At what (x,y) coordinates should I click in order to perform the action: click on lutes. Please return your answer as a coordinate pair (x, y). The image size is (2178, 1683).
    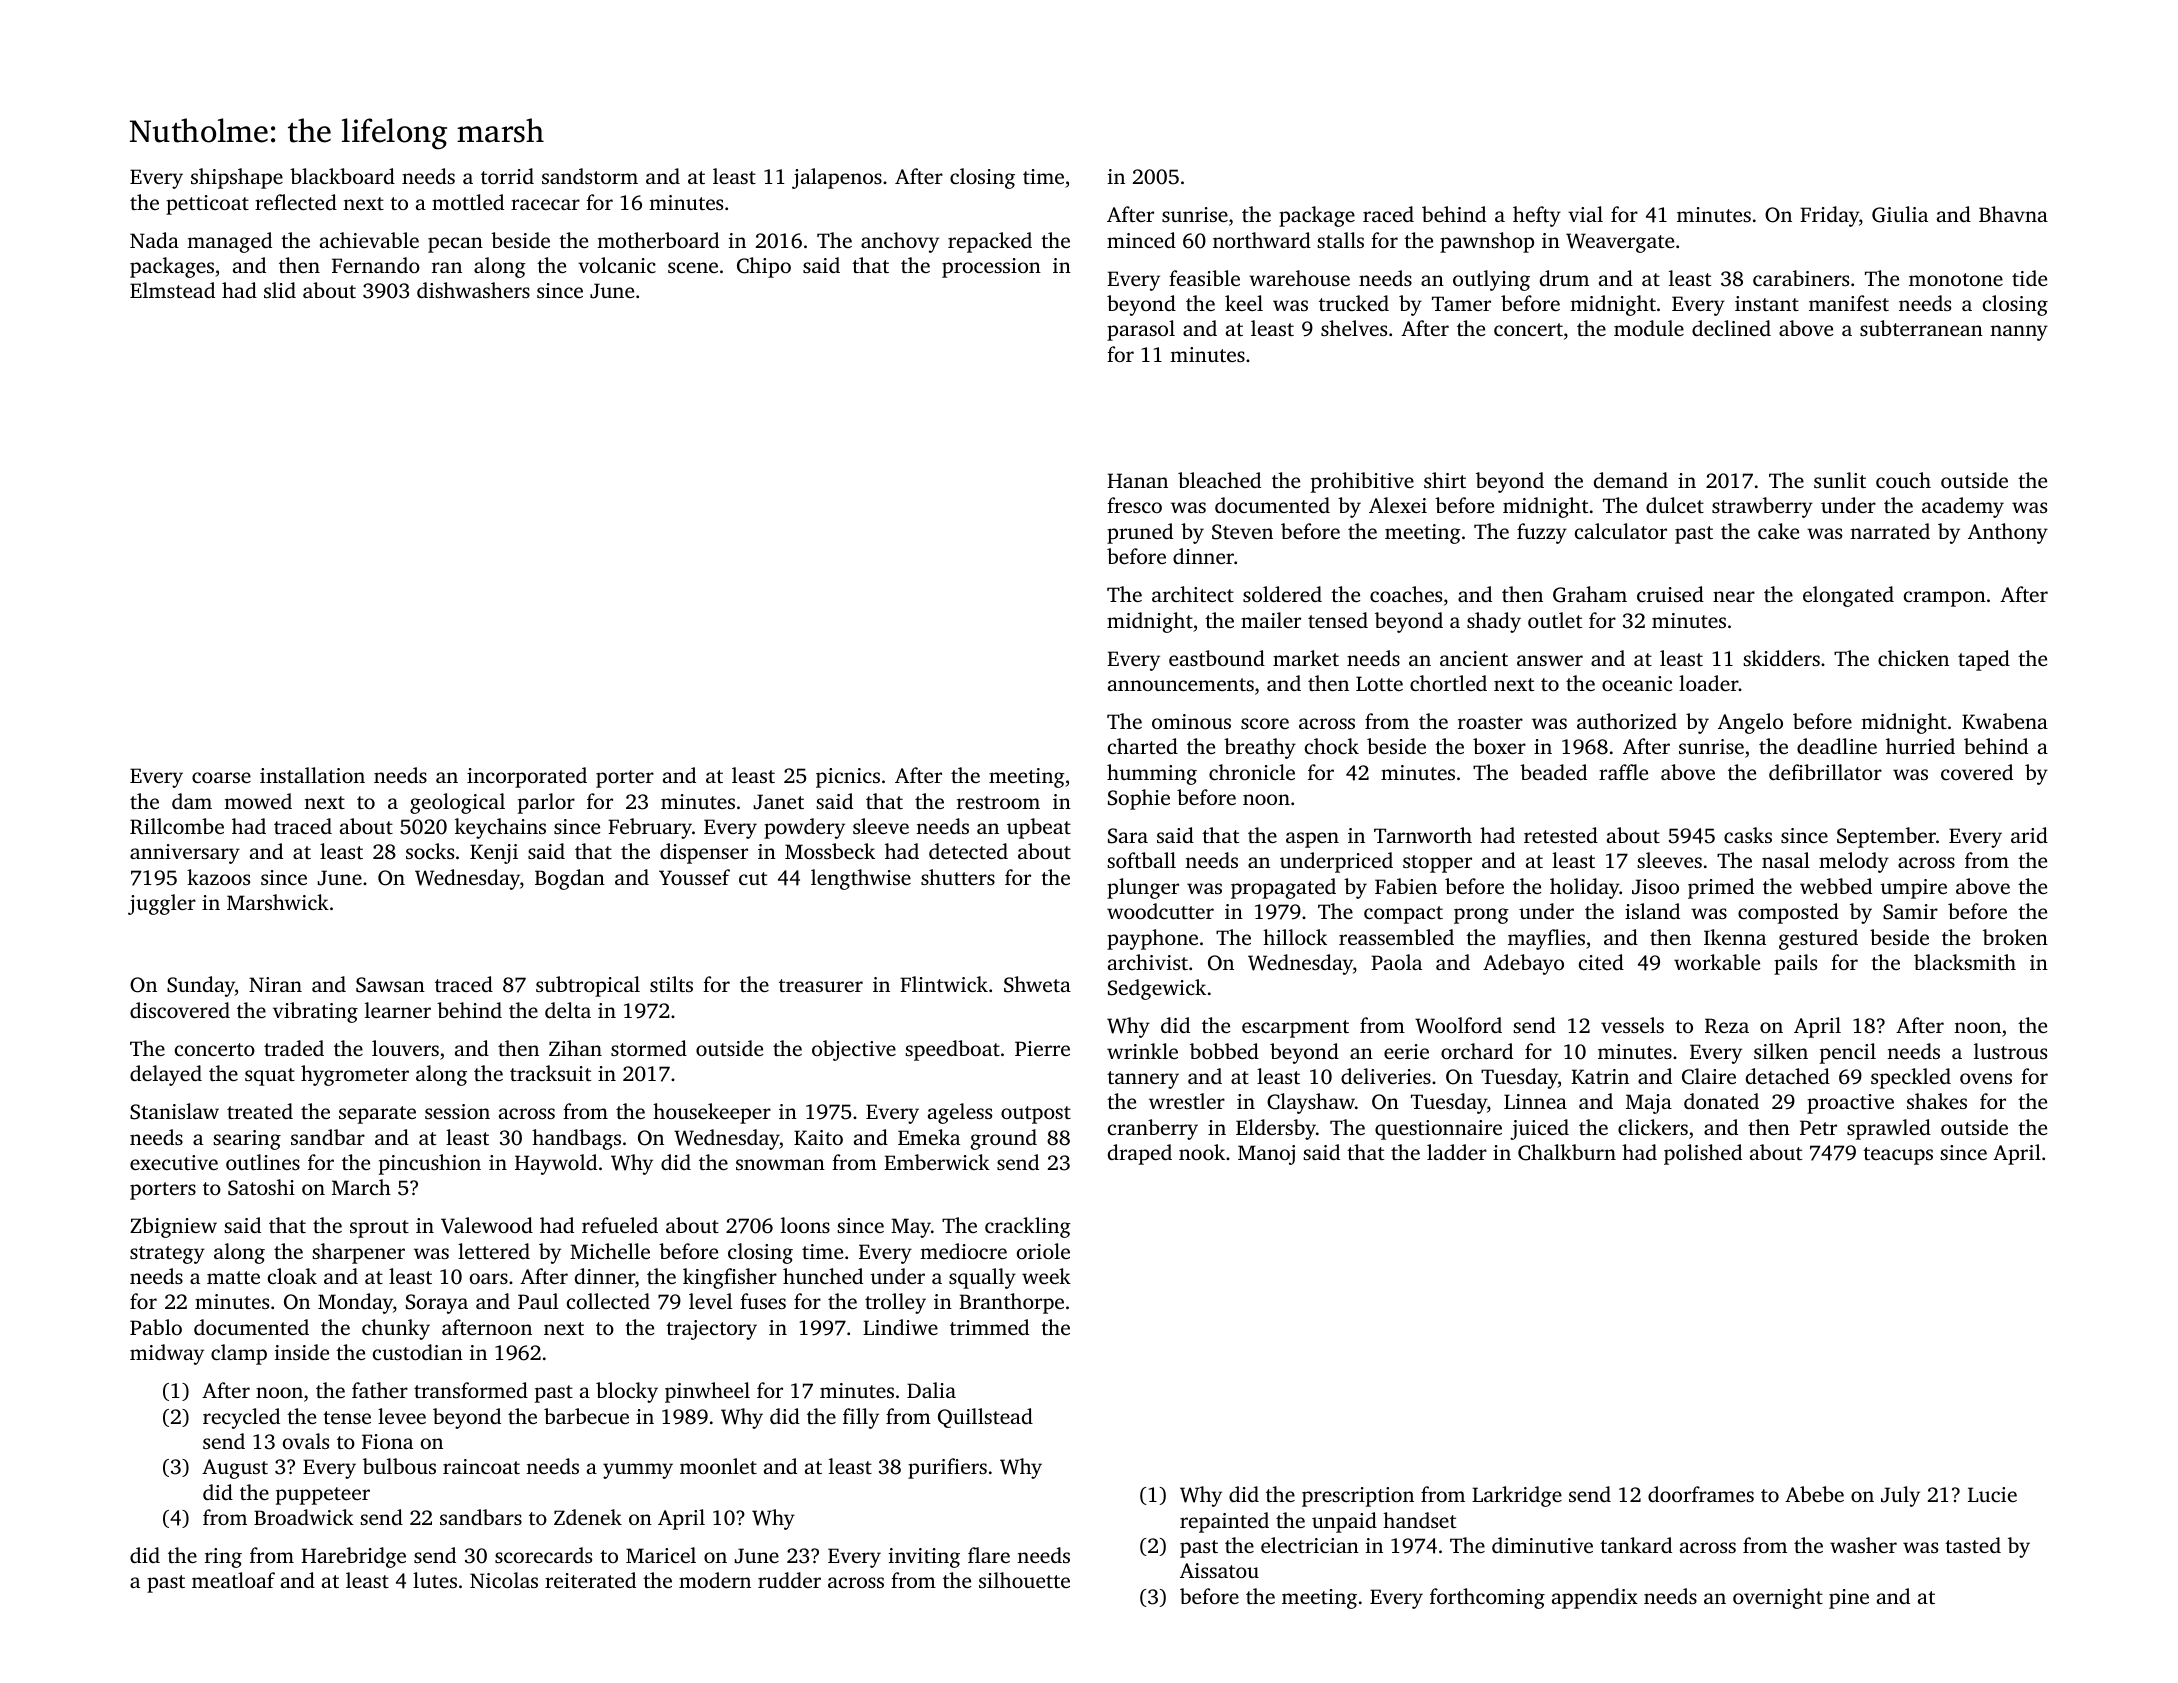
    Looking at the image, I should click on (435, 1580).
